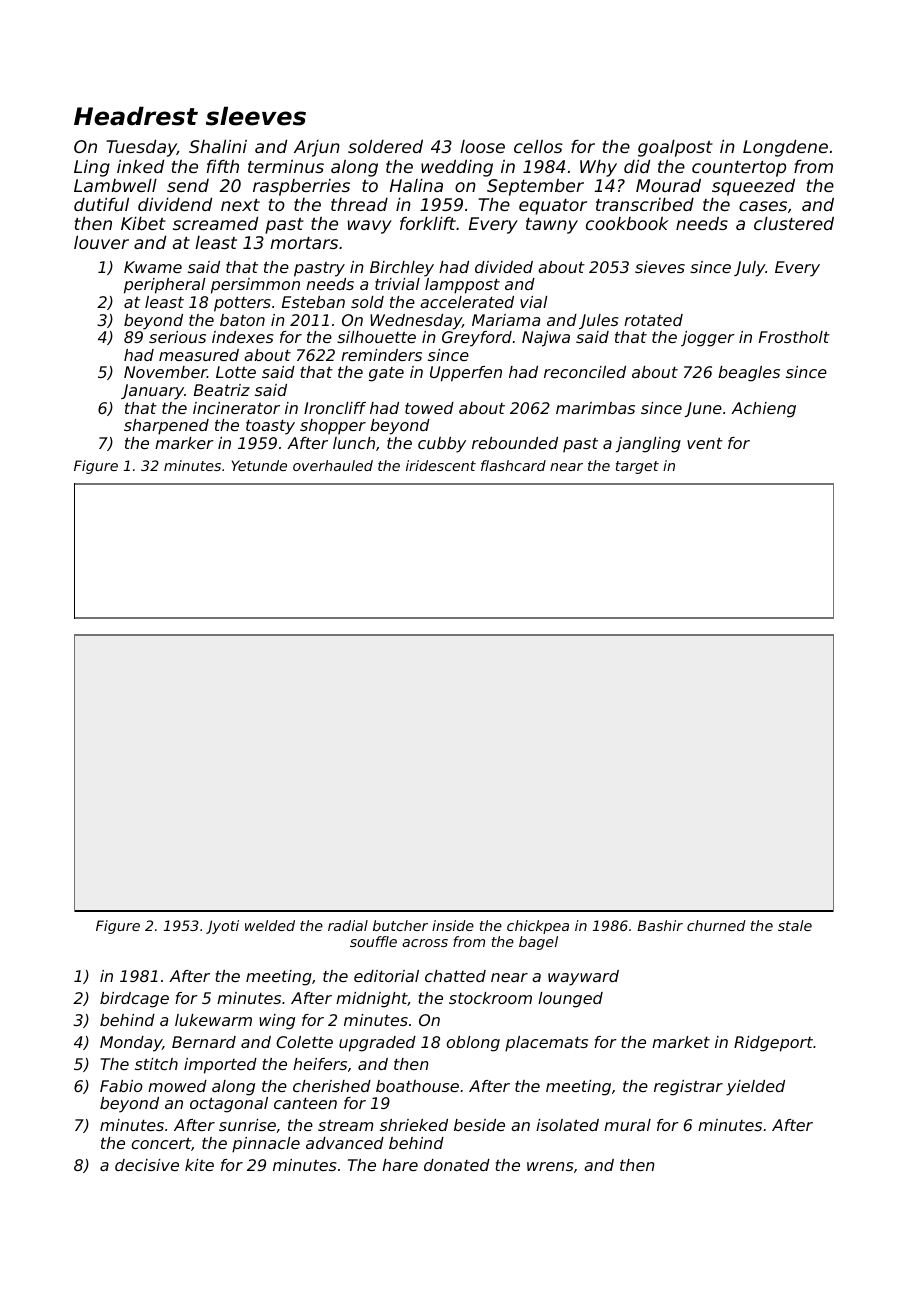 The height and width of the image is (1316, 908). I want to click on loose, so click(482, 146).
